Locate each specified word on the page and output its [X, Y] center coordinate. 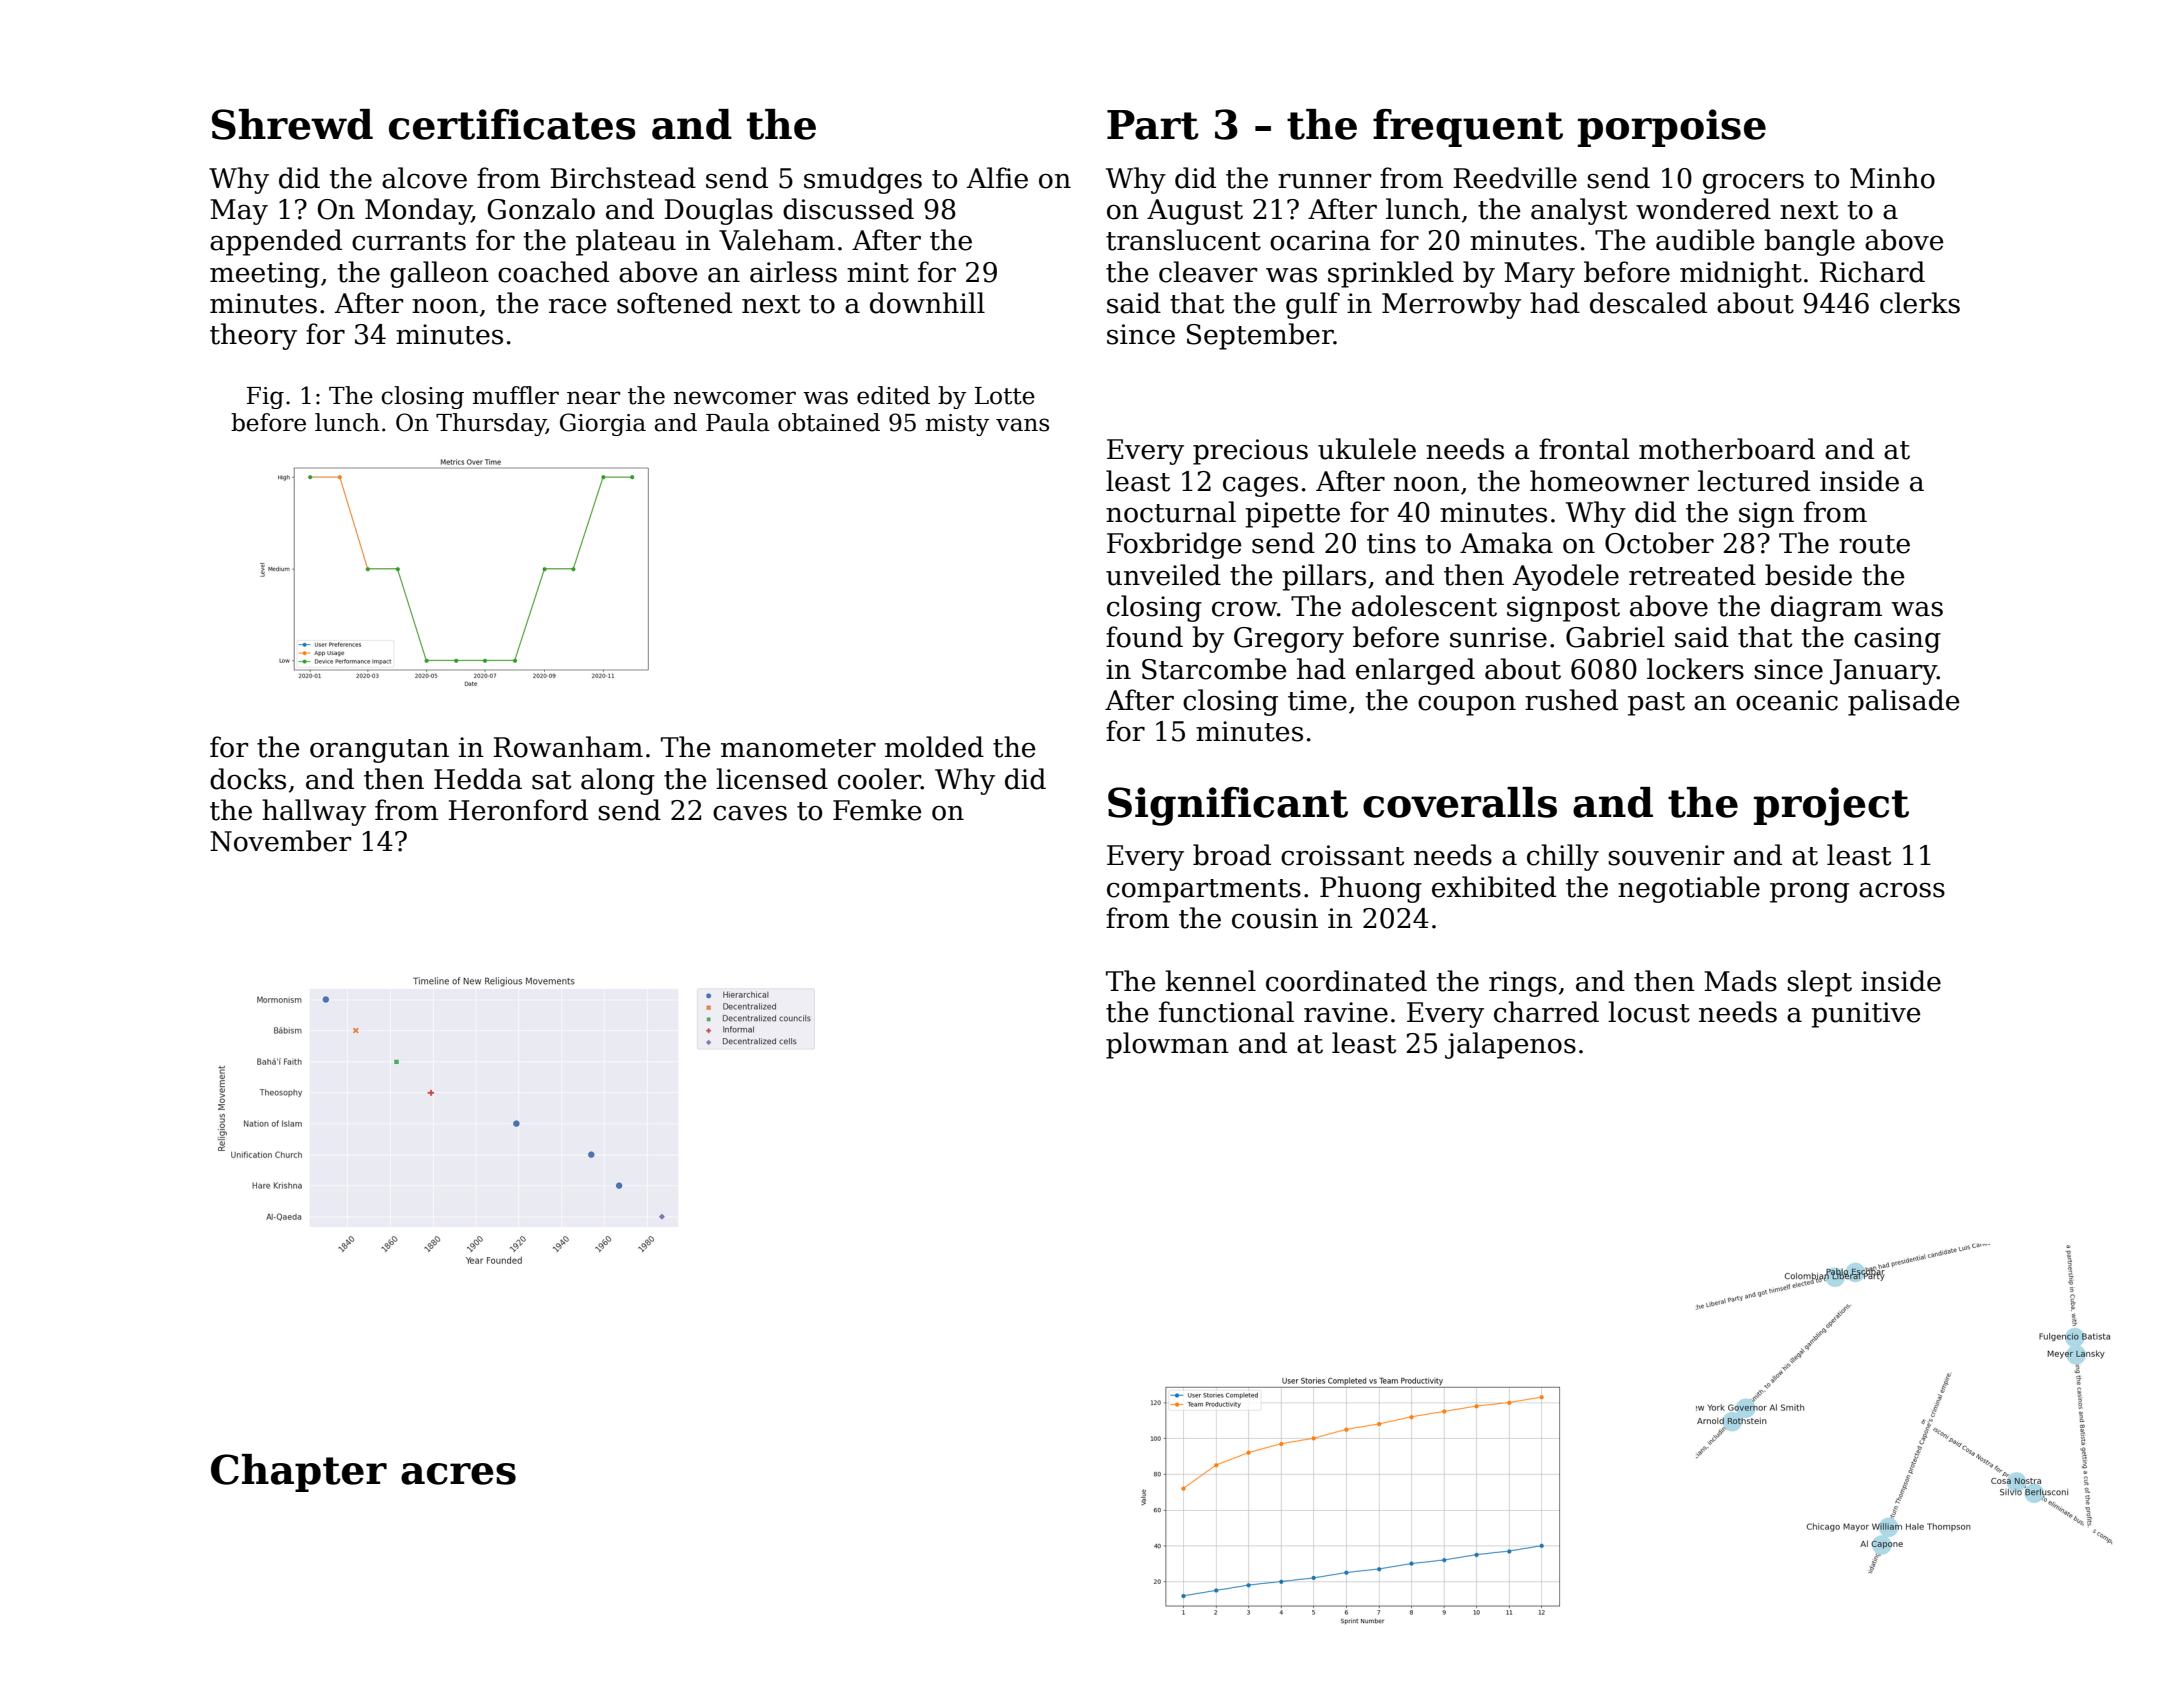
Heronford [518, 810]
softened [674, 303]
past [1656, 704]
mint [878, 272]
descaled [1648, 303]
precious [1250, 452]
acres [458, 1474]
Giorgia [603, 424]
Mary [1539, 275]
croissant [1342, 855]
